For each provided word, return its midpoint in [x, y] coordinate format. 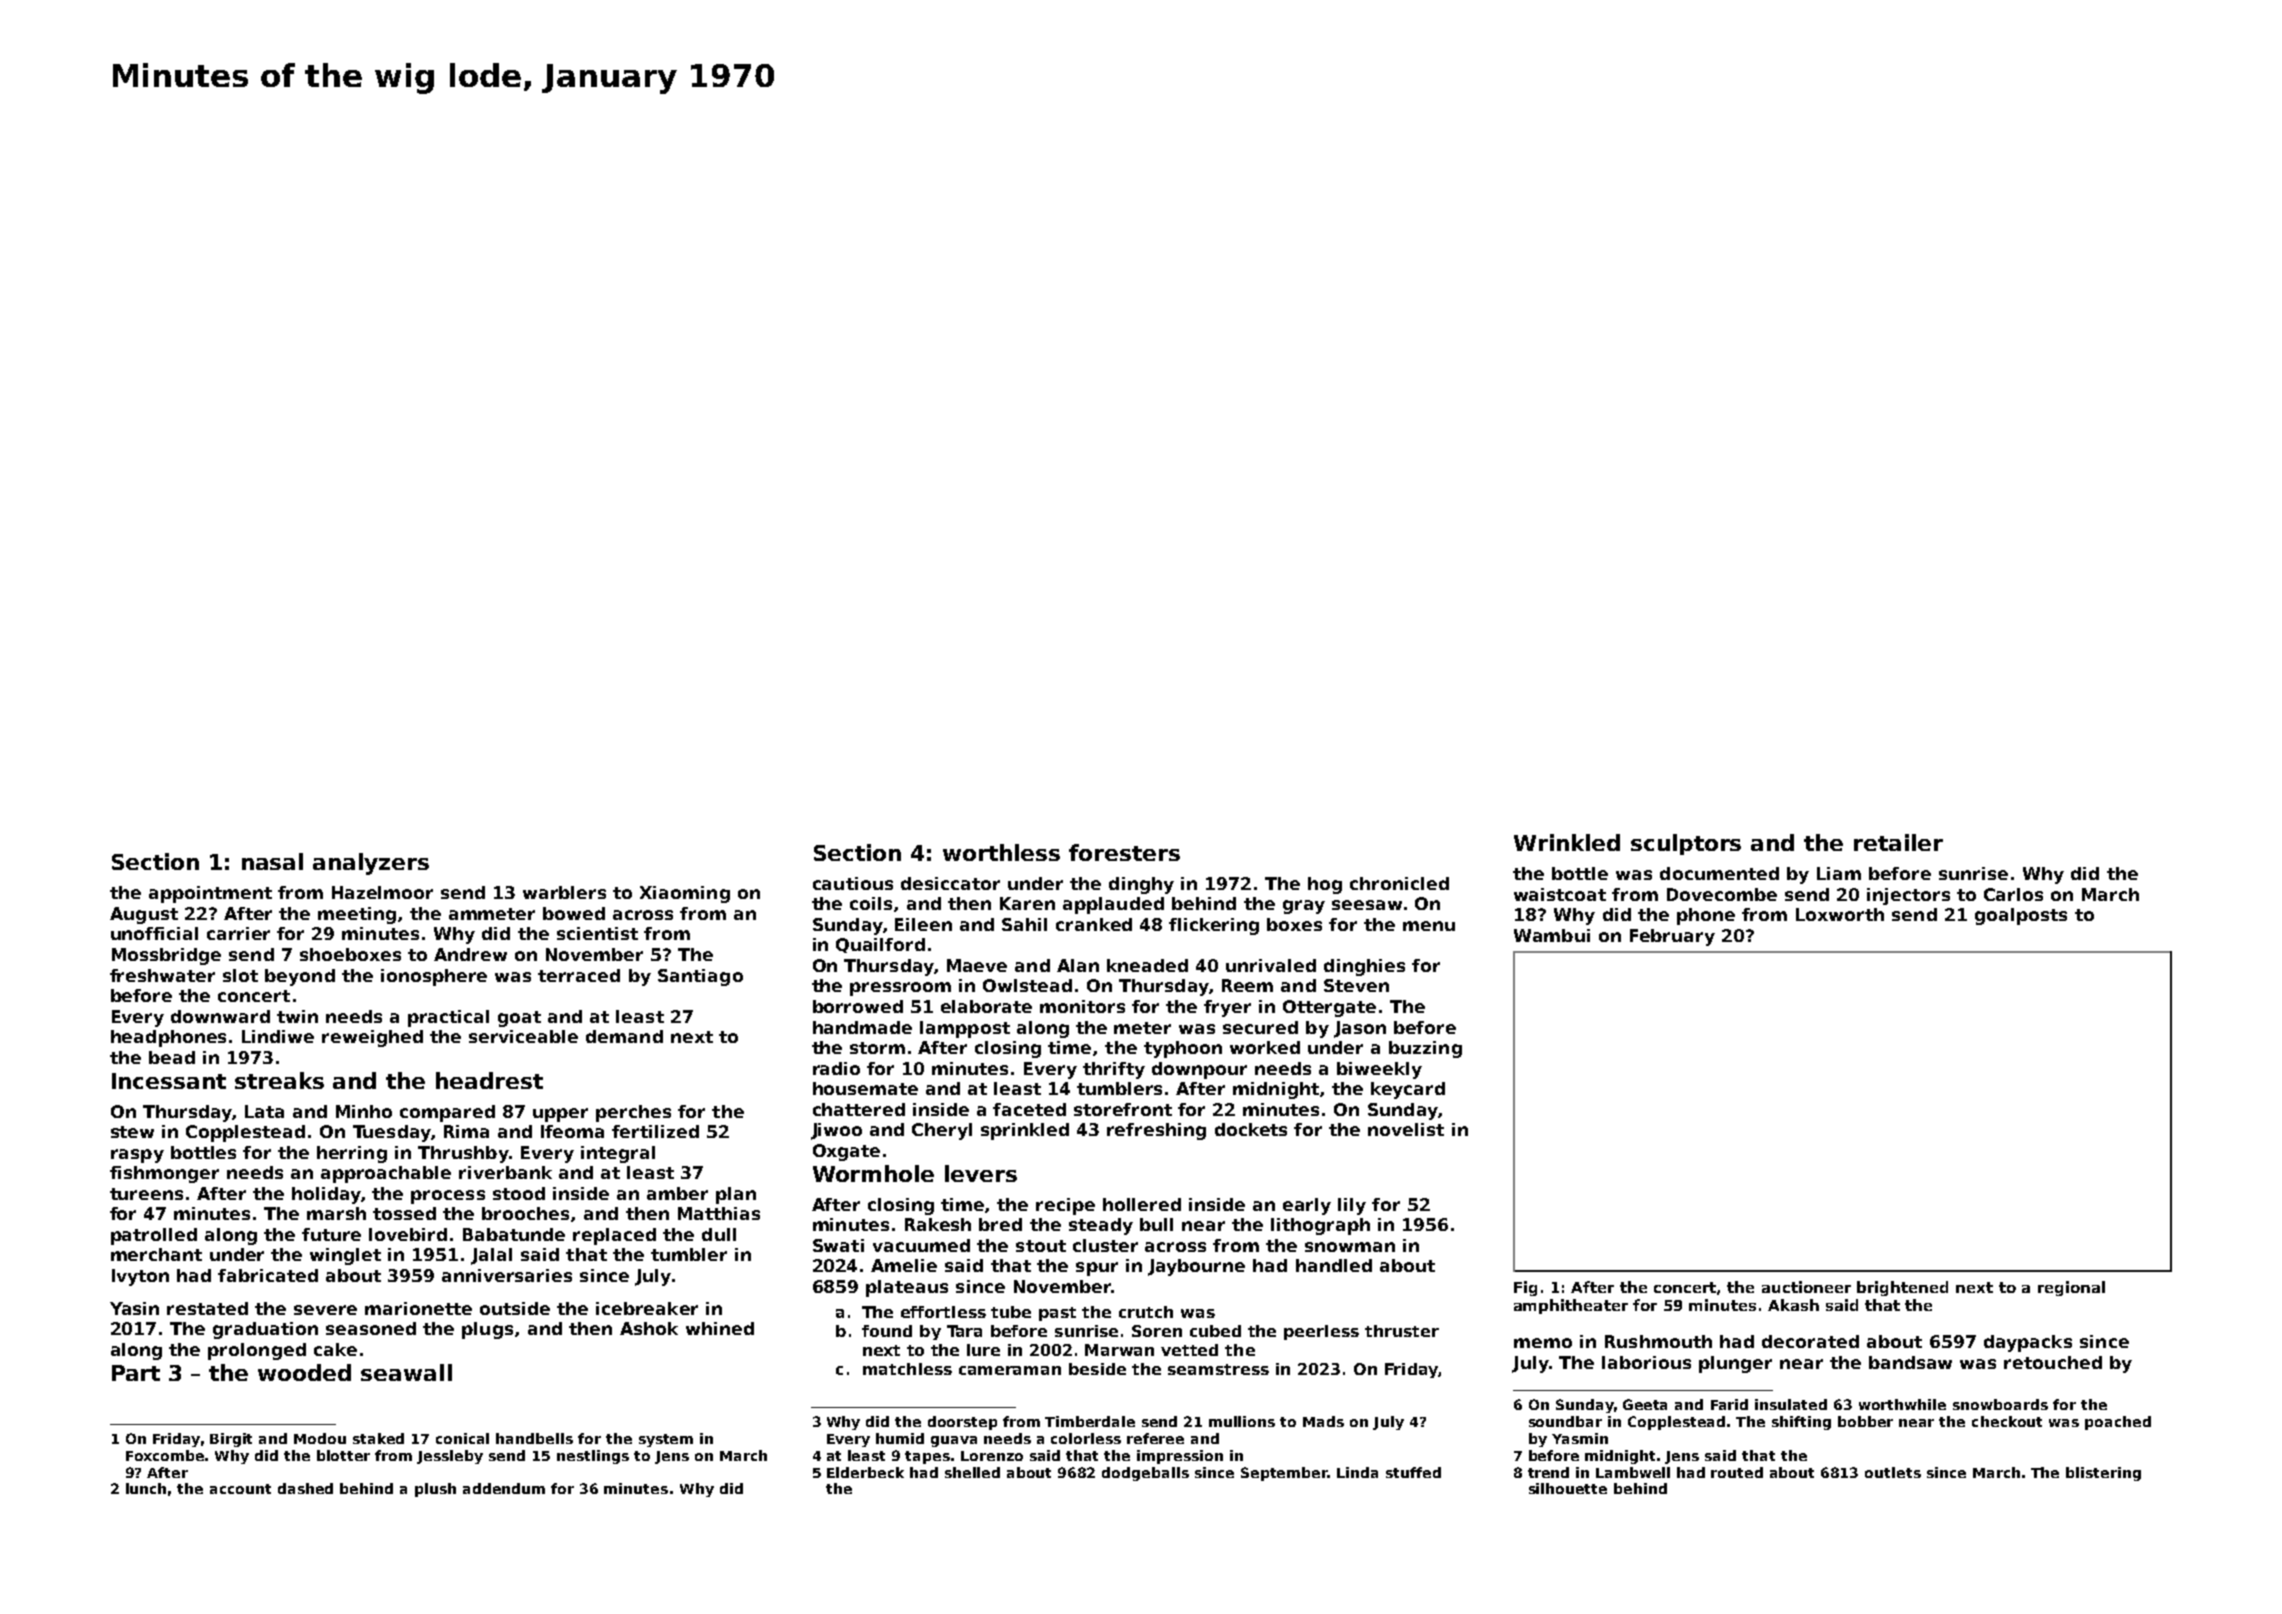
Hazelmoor [382, 892]
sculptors [1686, 844]
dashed [305, 1488]
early [1307, 1206]
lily [1352, 1206]
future [331, 1234]
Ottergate [1329, 1008]
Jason [1360, 1029]
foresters [1124, 852]
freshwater [162, 975]
